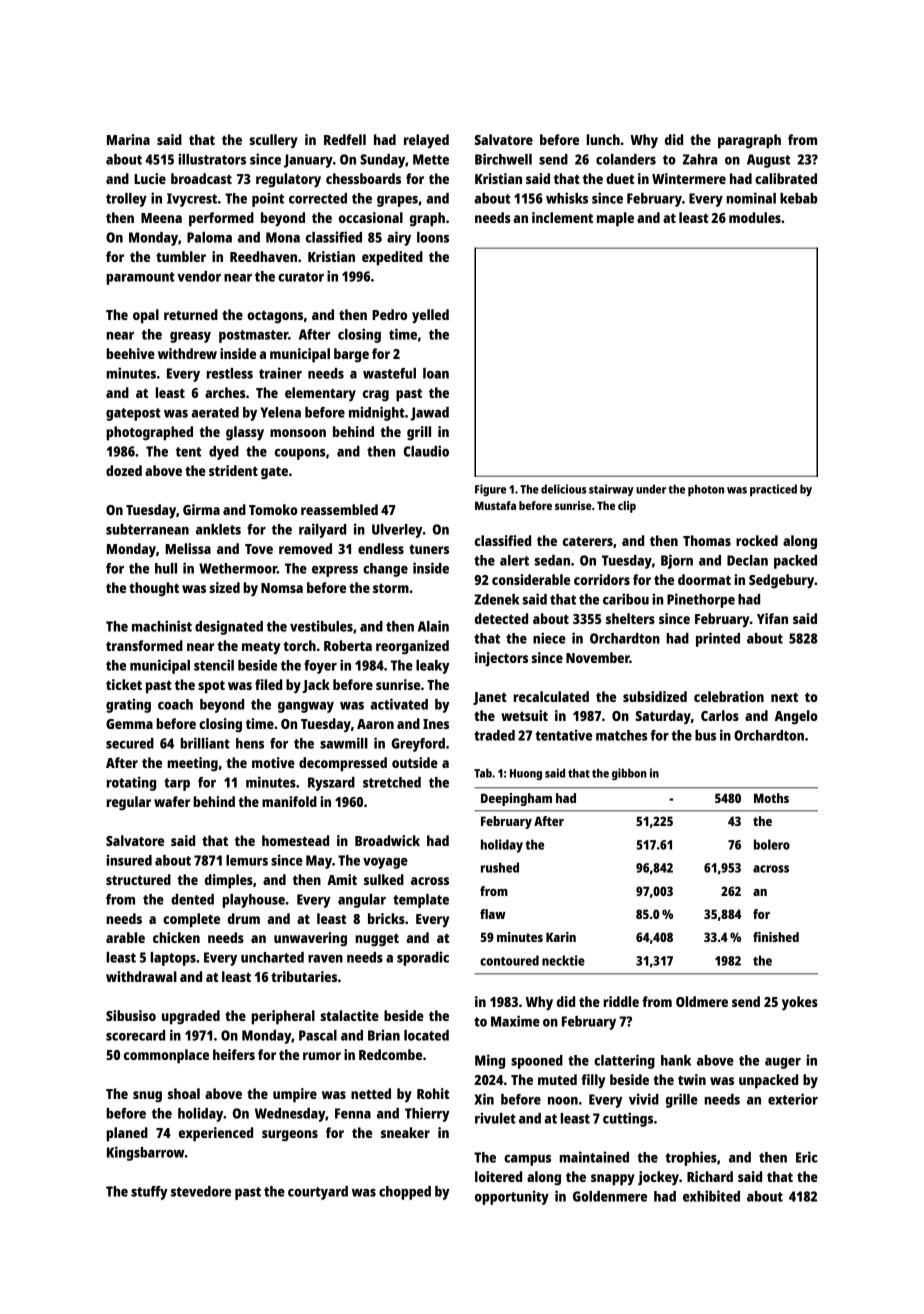 The image size is (924, 1314). What do you see at coordinates (768, 161) in the screenshot?
I see `August` at bounding box center [768, 161].
